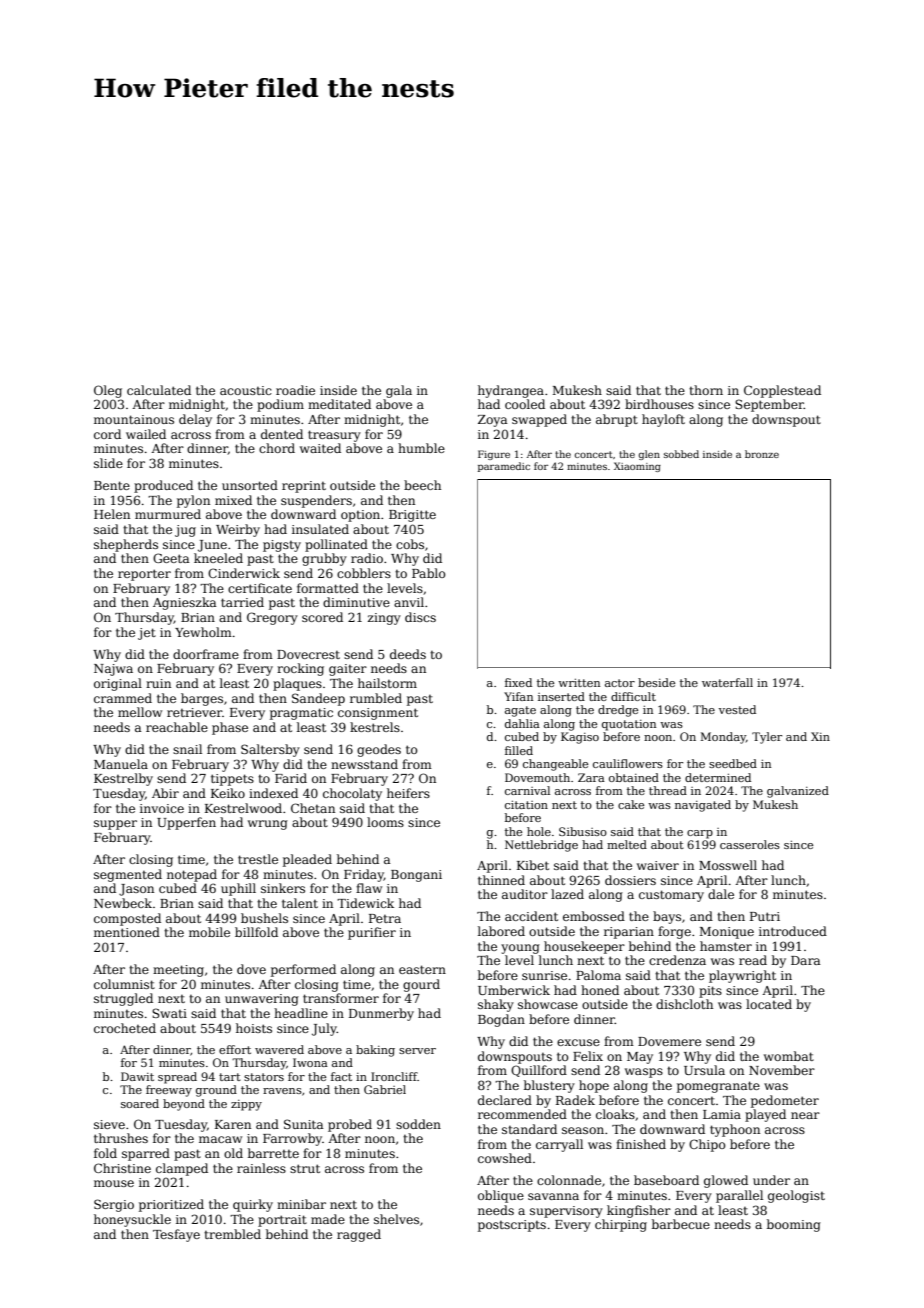 The image size is (924, 1308). What do you see at coordinates (501, 1020) in the screenshot?
I see `Bogdan` at bounding box center [501, 1020].
